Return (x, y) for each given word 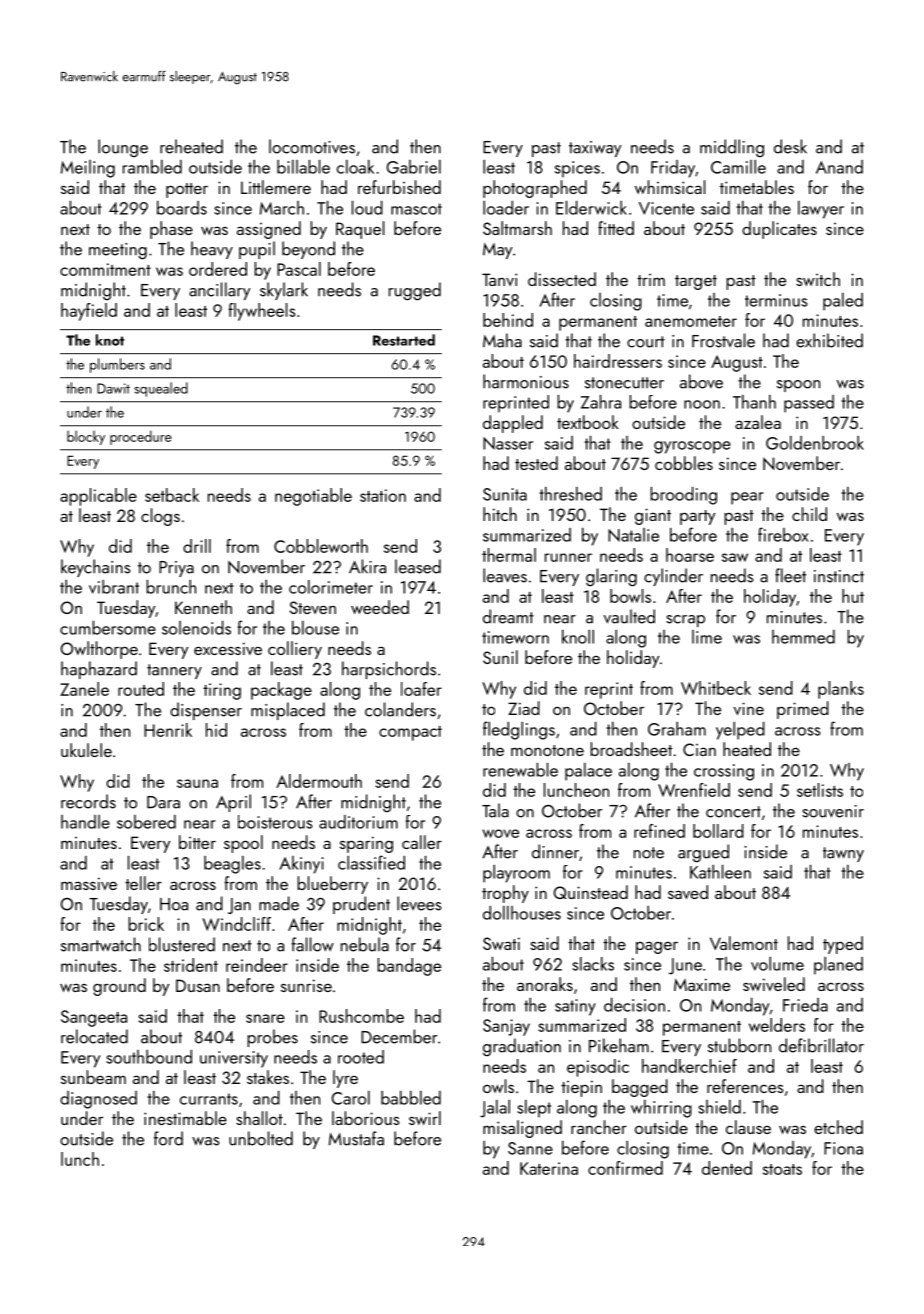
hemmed (803, 637)
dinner (555, 851)
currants (209, 1099)
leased (418, 566)
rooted (361, 1057)
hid (216, 730)
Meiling (88, 169)
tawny (843, 854)
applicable (98, 497)
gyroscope (692, 447)
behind (508, 320)
